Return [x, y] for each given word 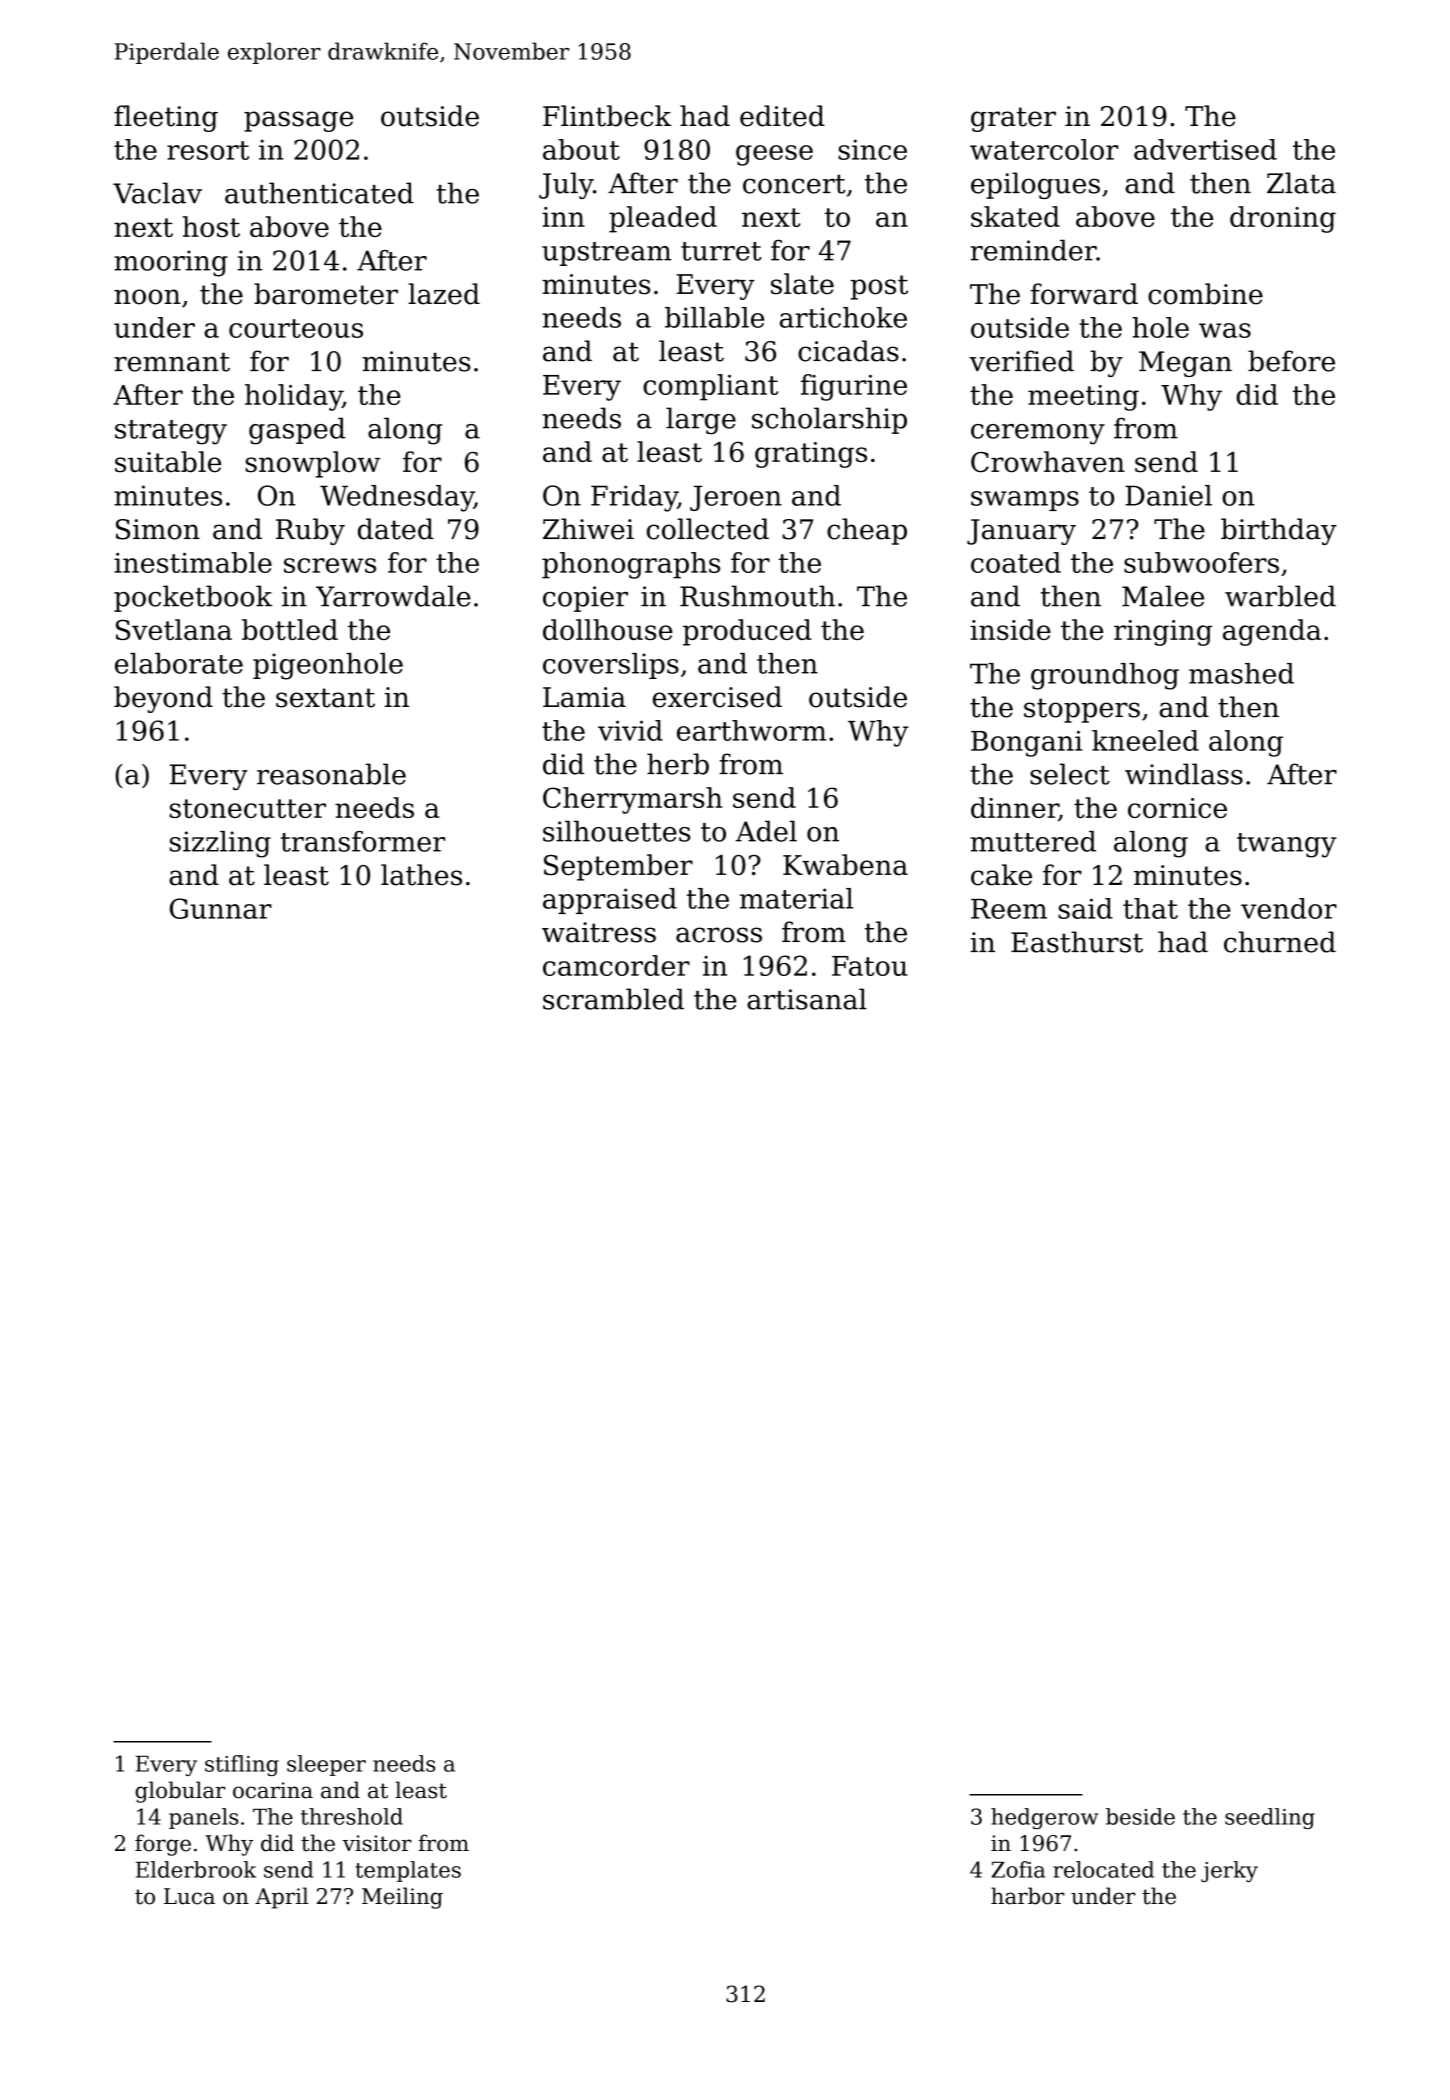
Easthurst [1077, 942]
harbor [1027, 1896]
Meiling [402, 1898]
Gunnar [221, 908]
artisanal [807, 999]
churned [1280, 942]
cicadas [848, 351]
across [719, 935]
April [281, 1898]
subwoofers [1201, 562]
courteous [296, 328]
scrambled [613, 999]
